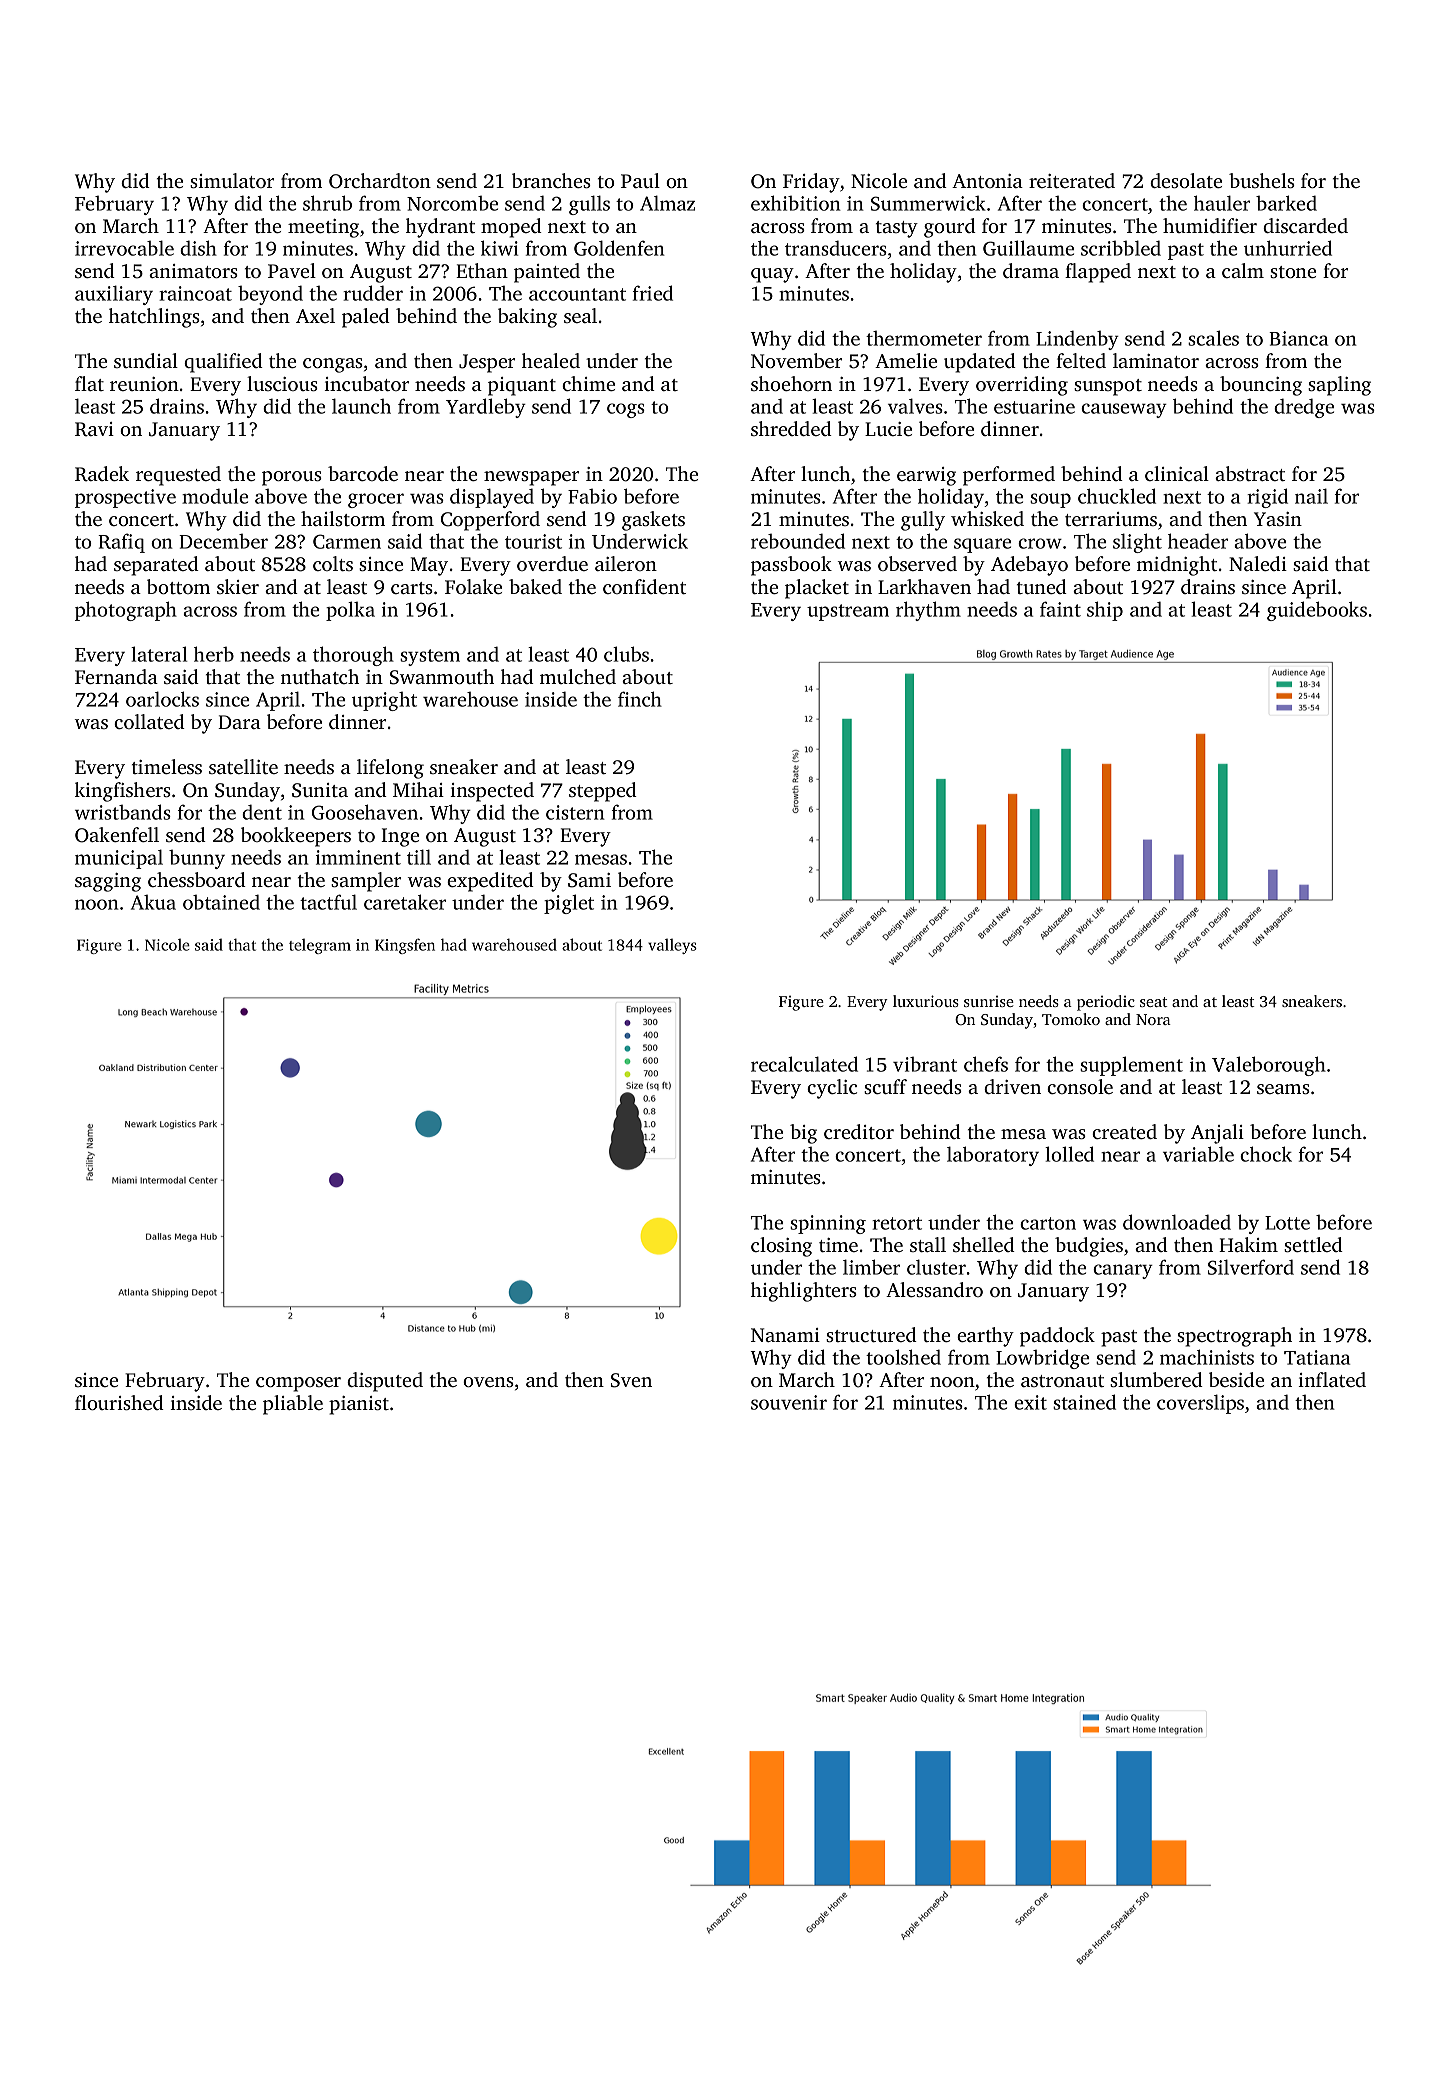  Describe the element at coordinates (320, 946) in the screenshot. I see `telegram` at that location.
